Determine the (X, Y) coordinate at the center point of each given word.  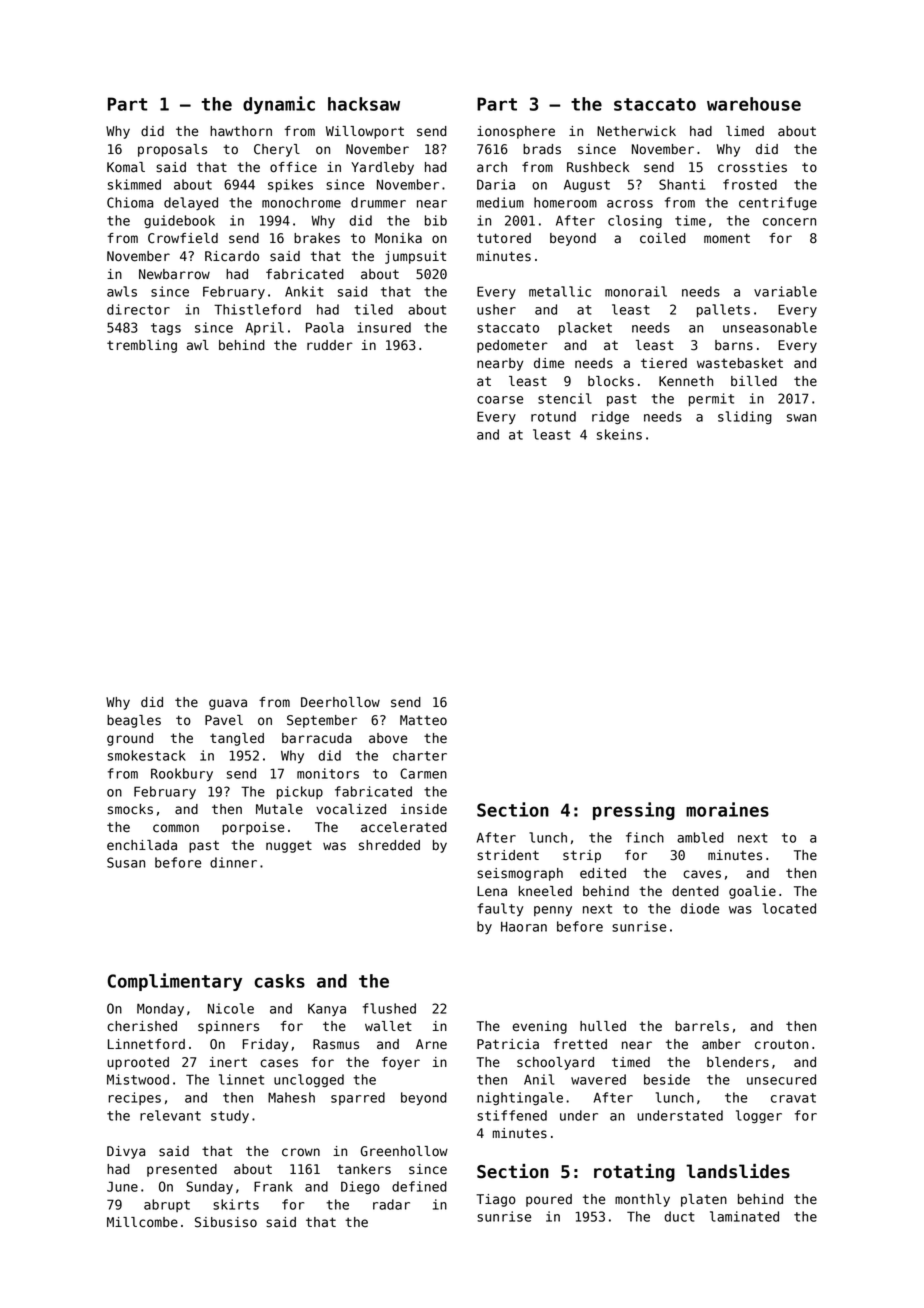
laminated (744, 1216)
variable (785, 291)
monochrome (301, 202)
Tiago (496, 1200)
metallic (560, 291)
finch (645, 837)
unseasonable (770, 327)
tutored (504, 238)
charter (420, 755)
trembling (142, 346)
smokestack (147, 755)
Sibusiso (226, 1222)
